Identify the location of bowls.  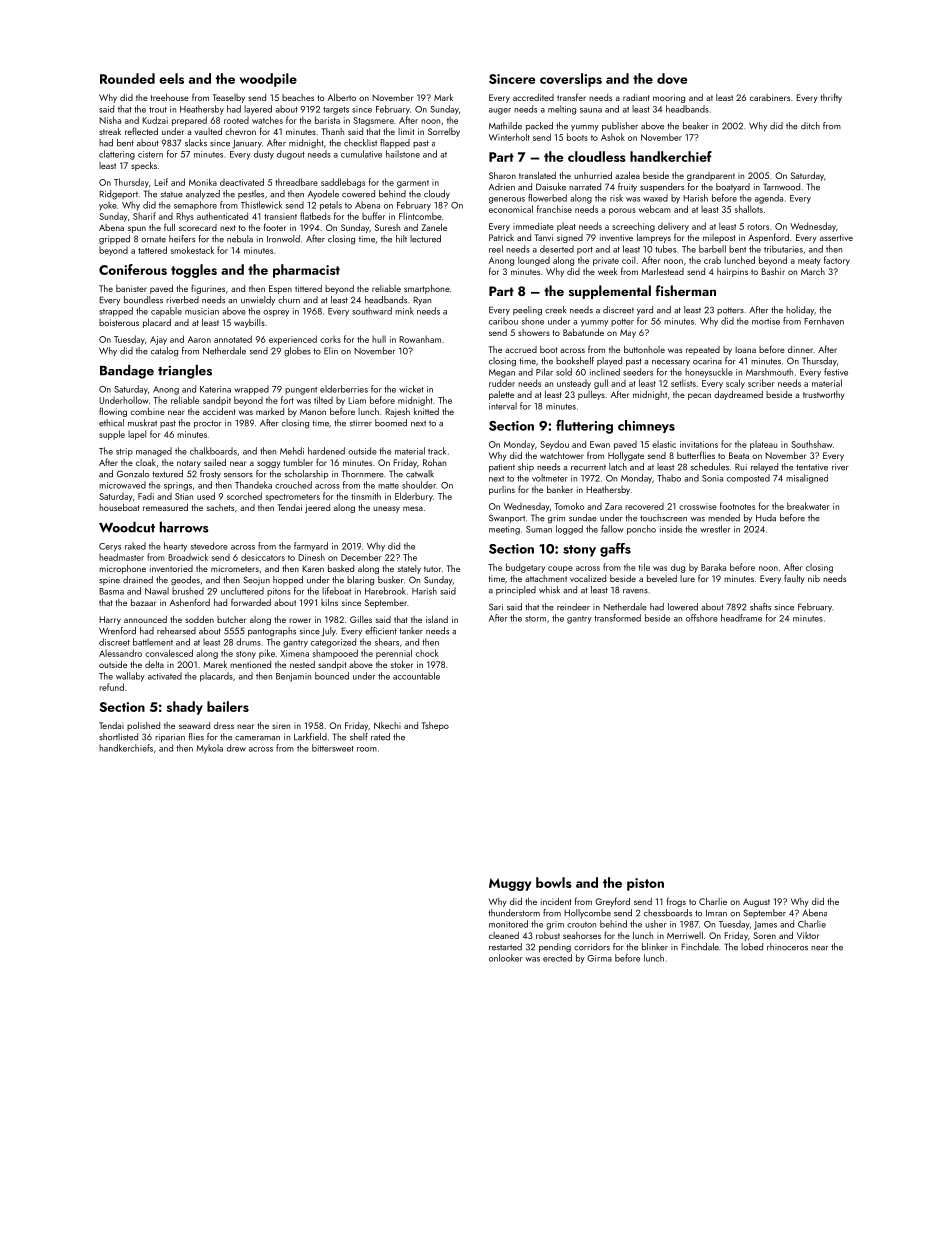
(553, 882).
